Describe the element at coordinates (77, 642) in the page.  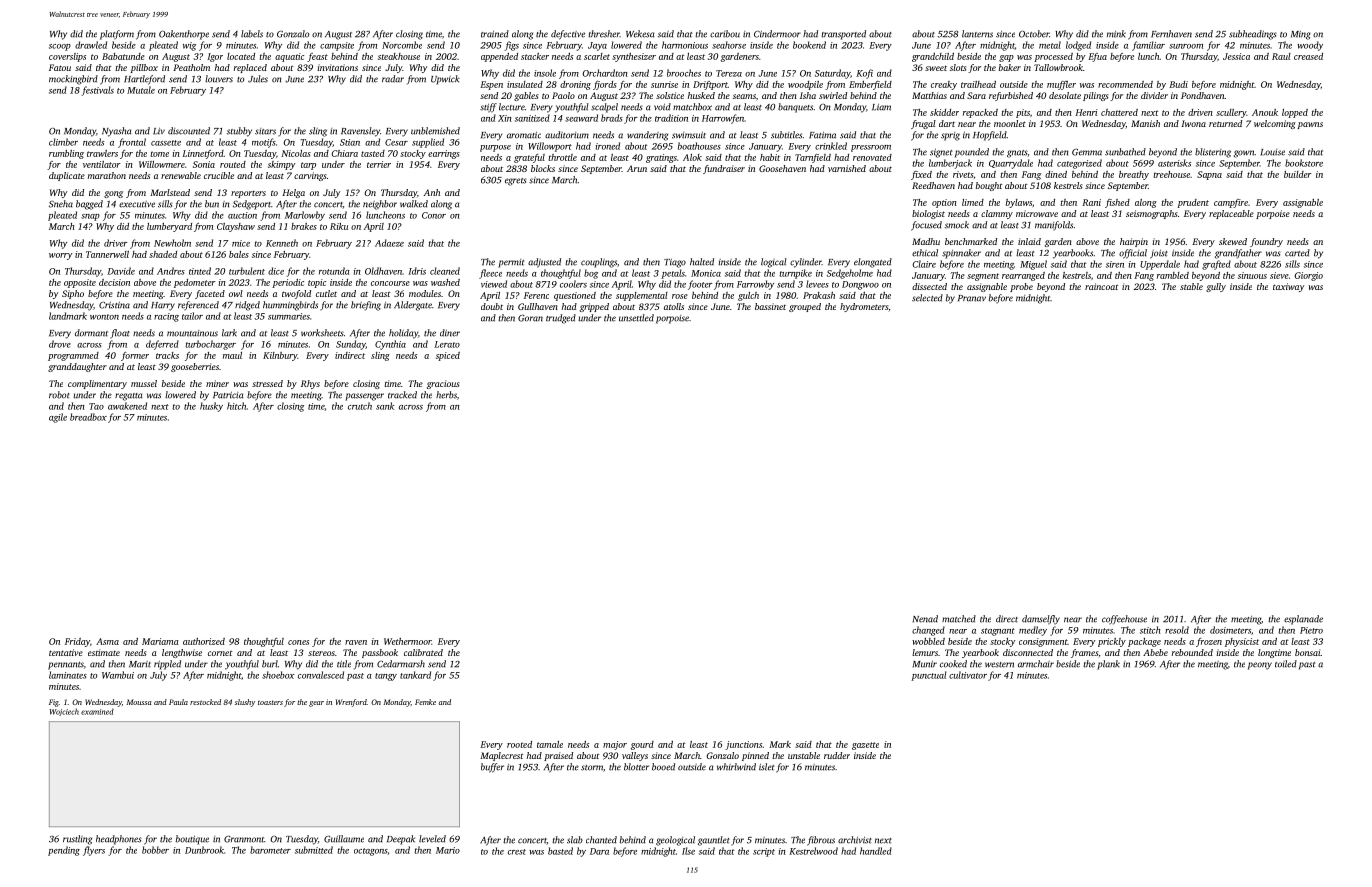
I see `Friday` at that location.
